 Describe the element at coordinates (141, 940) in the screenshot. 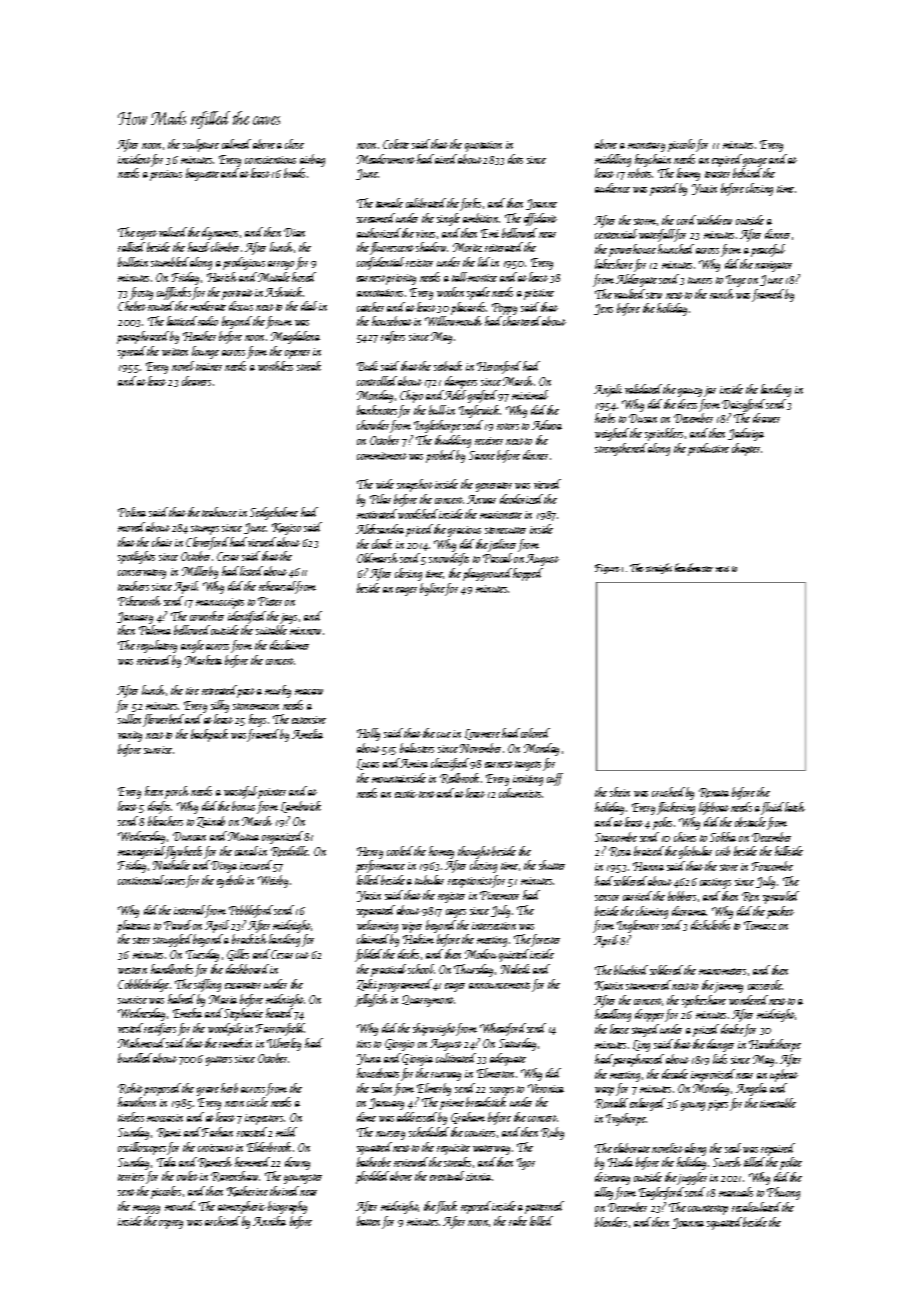

I see `steer` at that location.
